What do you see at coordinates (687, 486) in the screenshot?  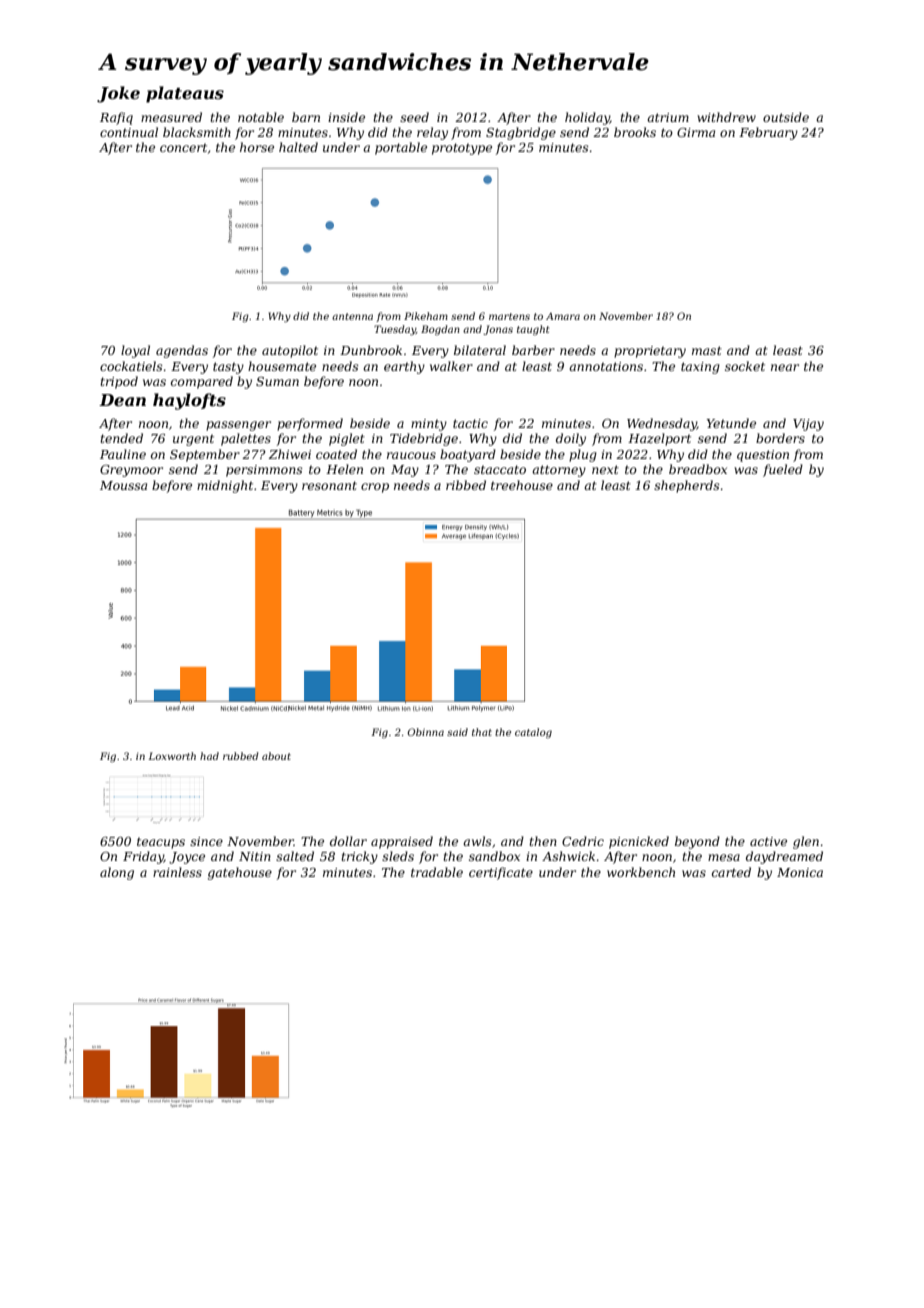 I see `shepherds` at bounding box center [687, 486].
